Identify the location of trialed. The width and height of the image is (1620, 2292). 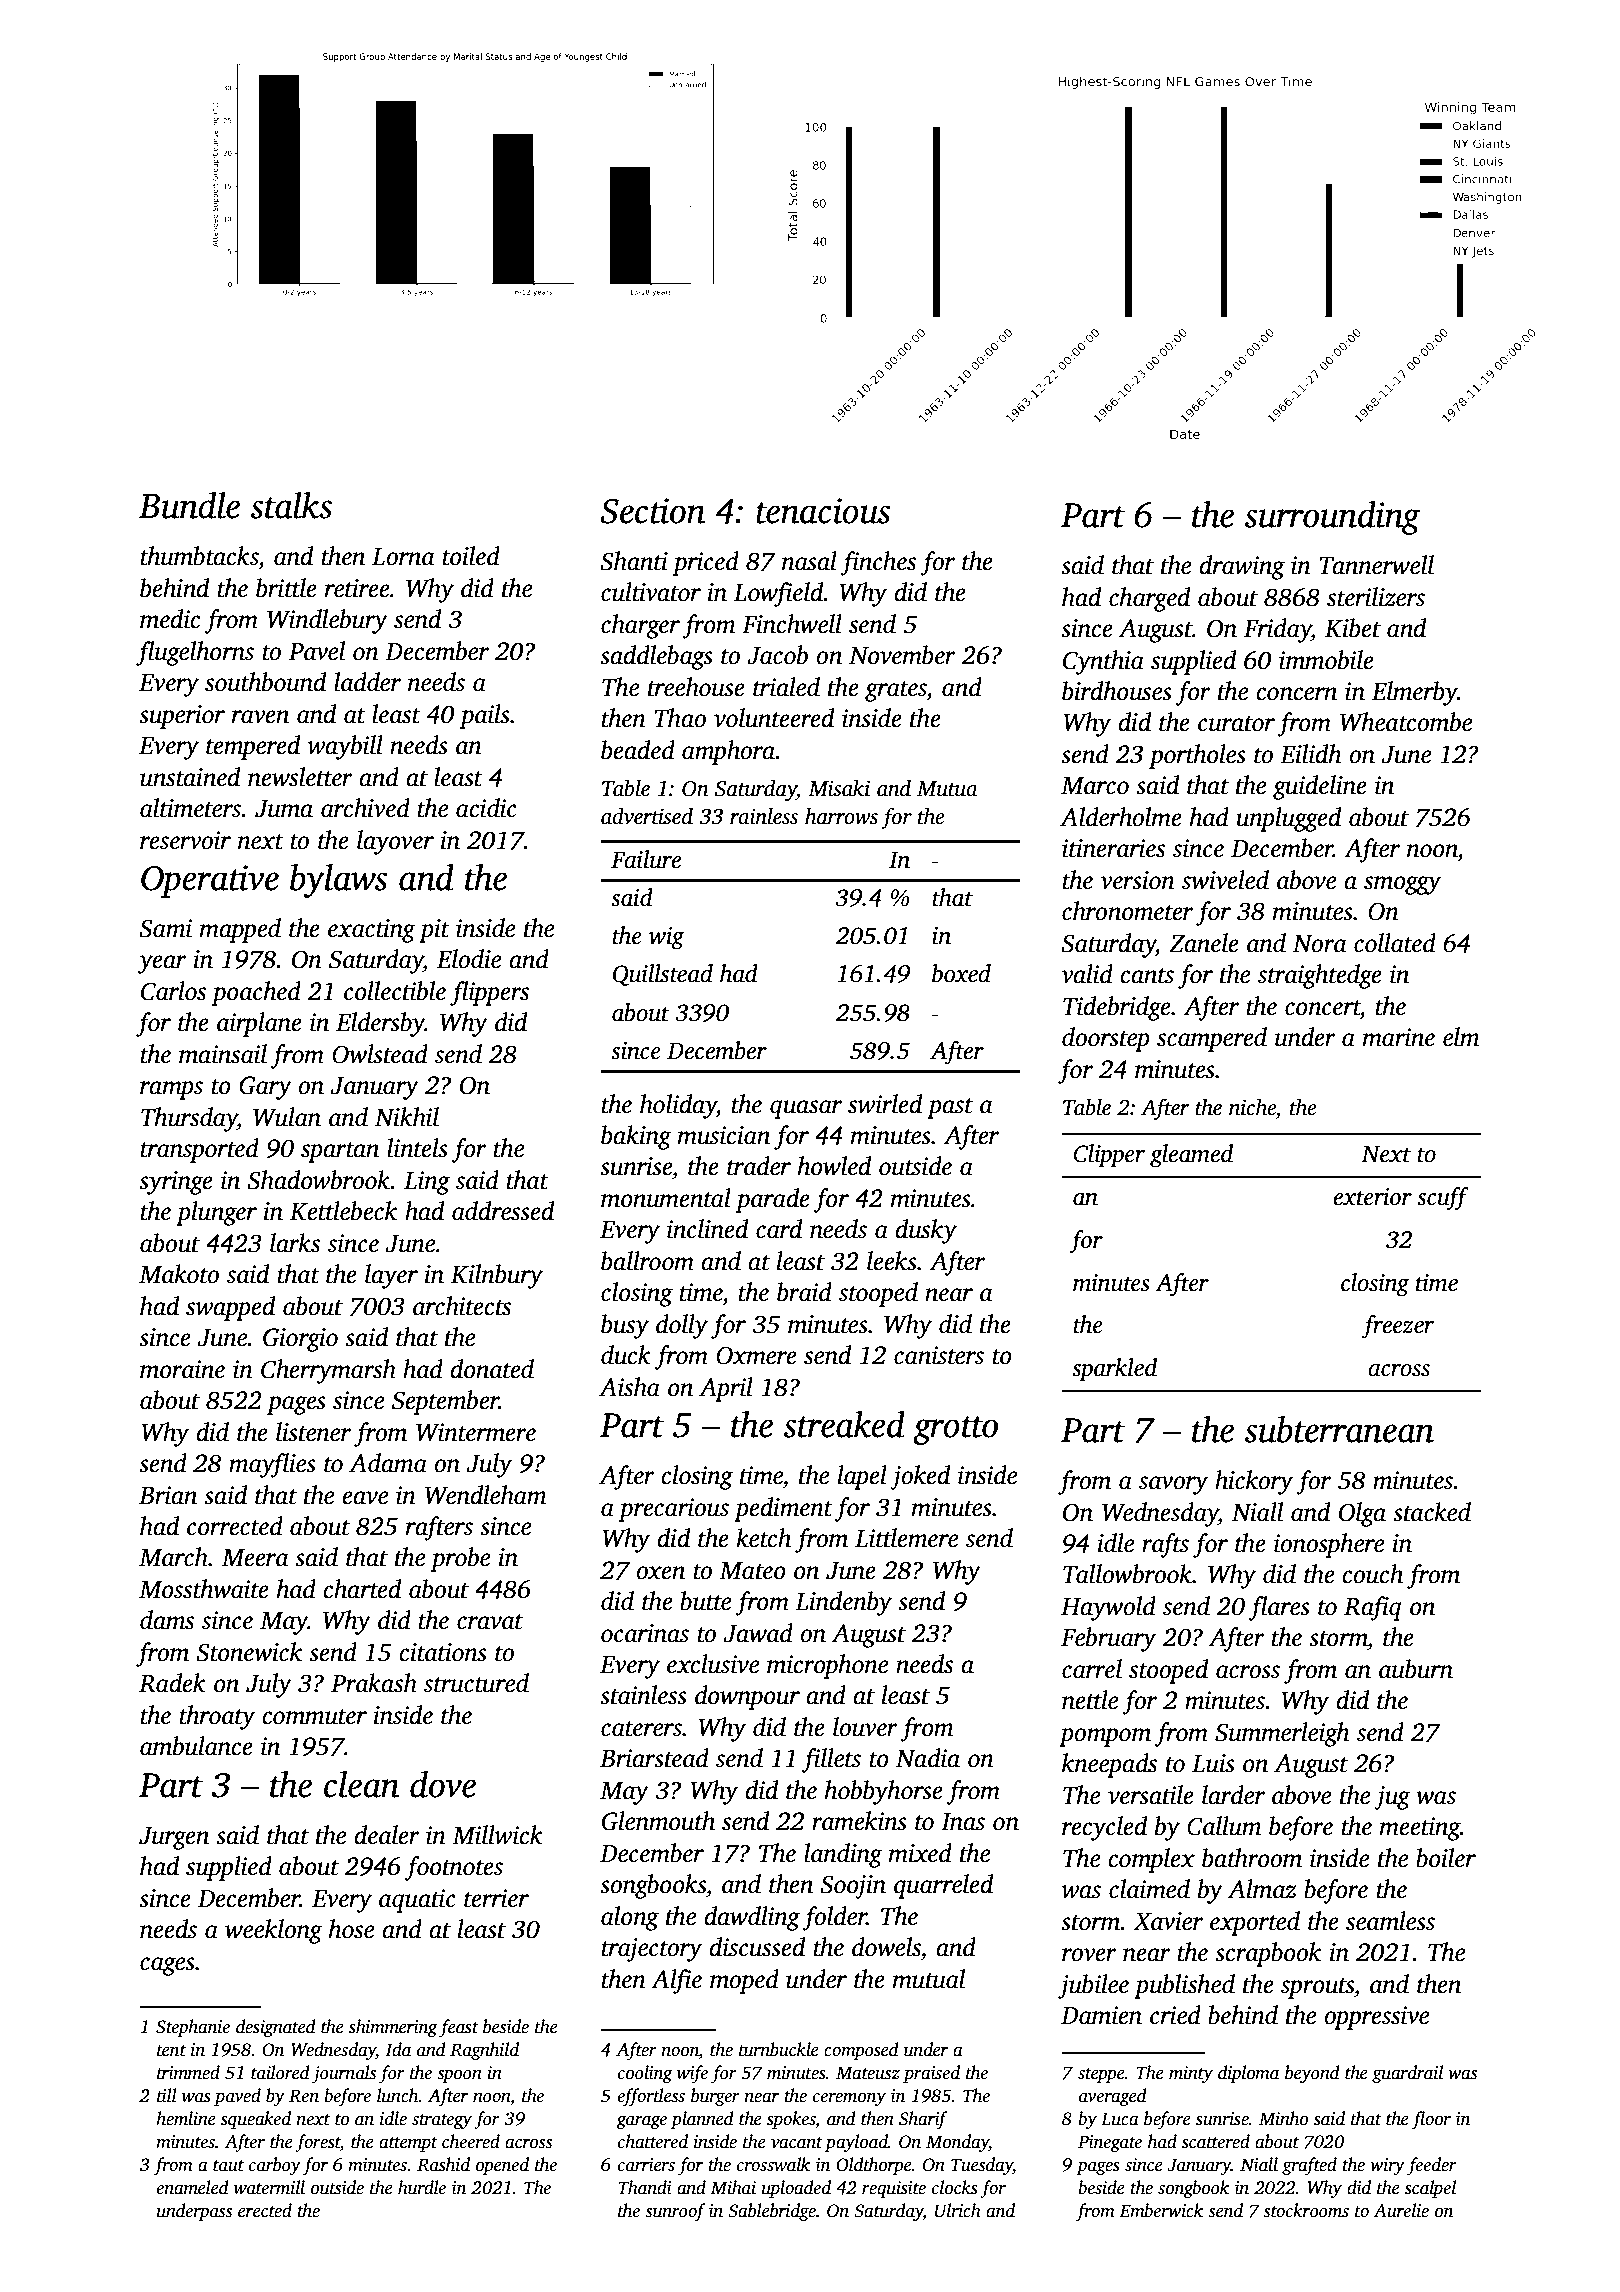
(786, 687).
